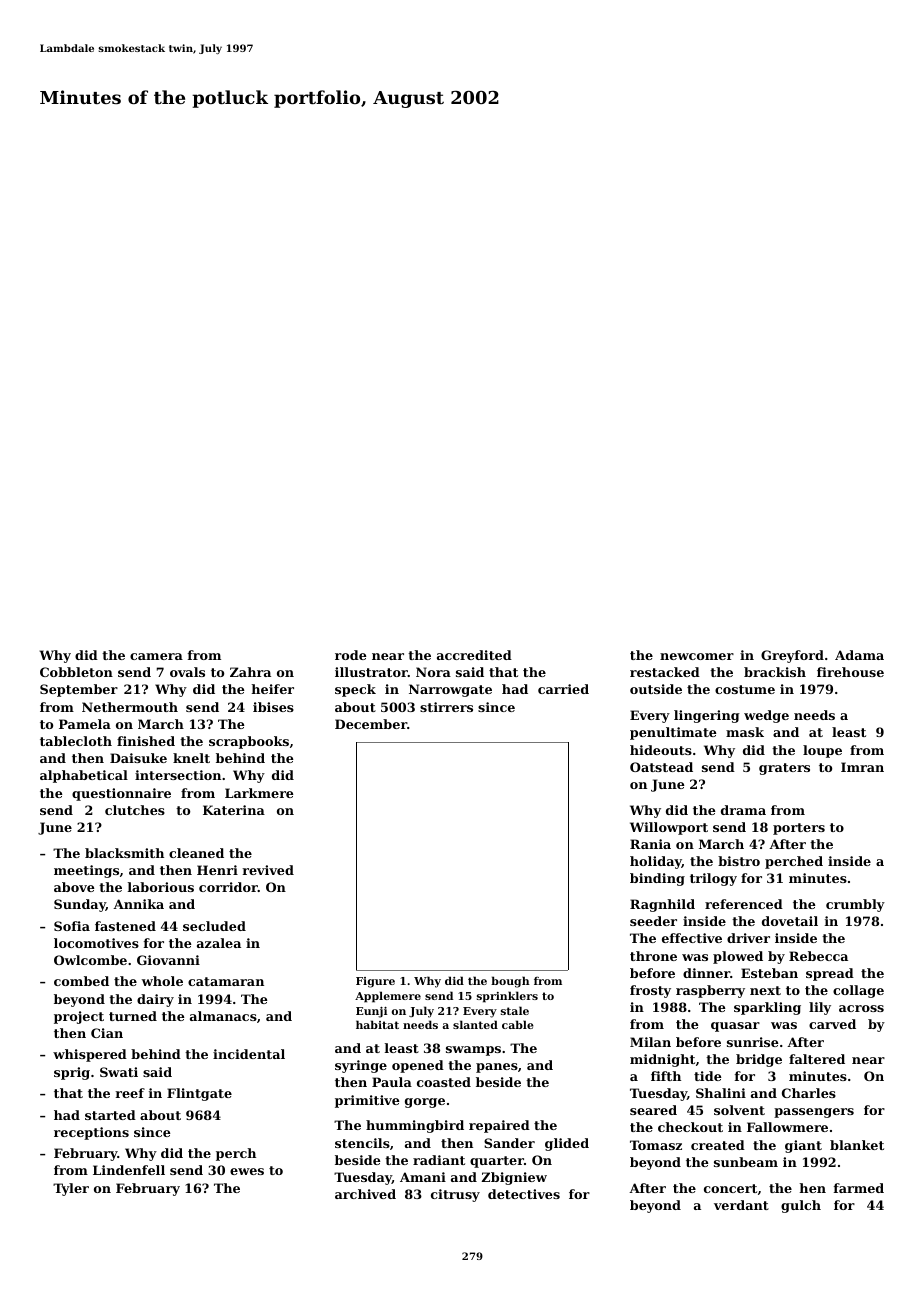  I want to click on revived, so click(268, 870).
